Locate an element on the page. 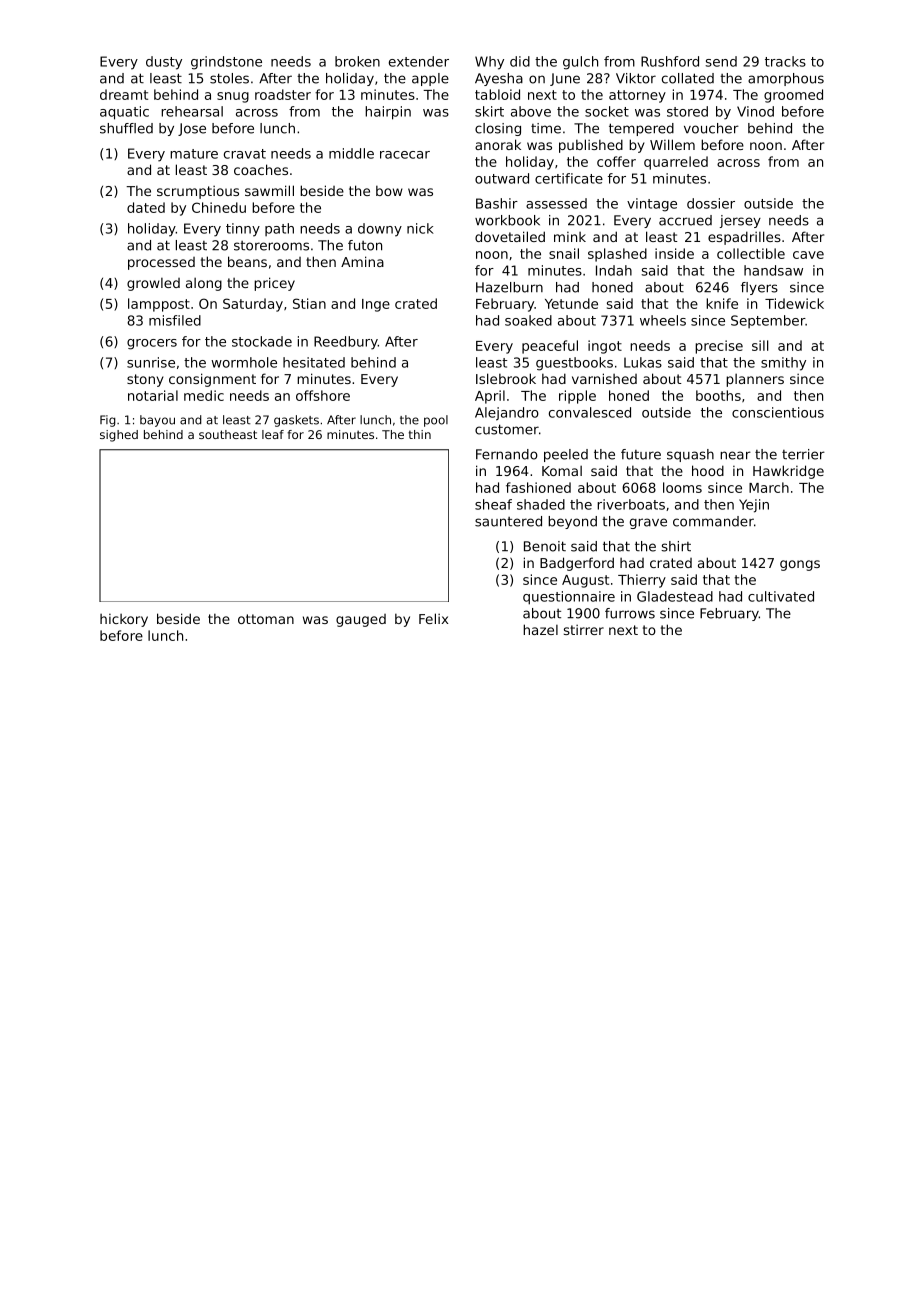  Inge is located at coordinates (376, 305).
